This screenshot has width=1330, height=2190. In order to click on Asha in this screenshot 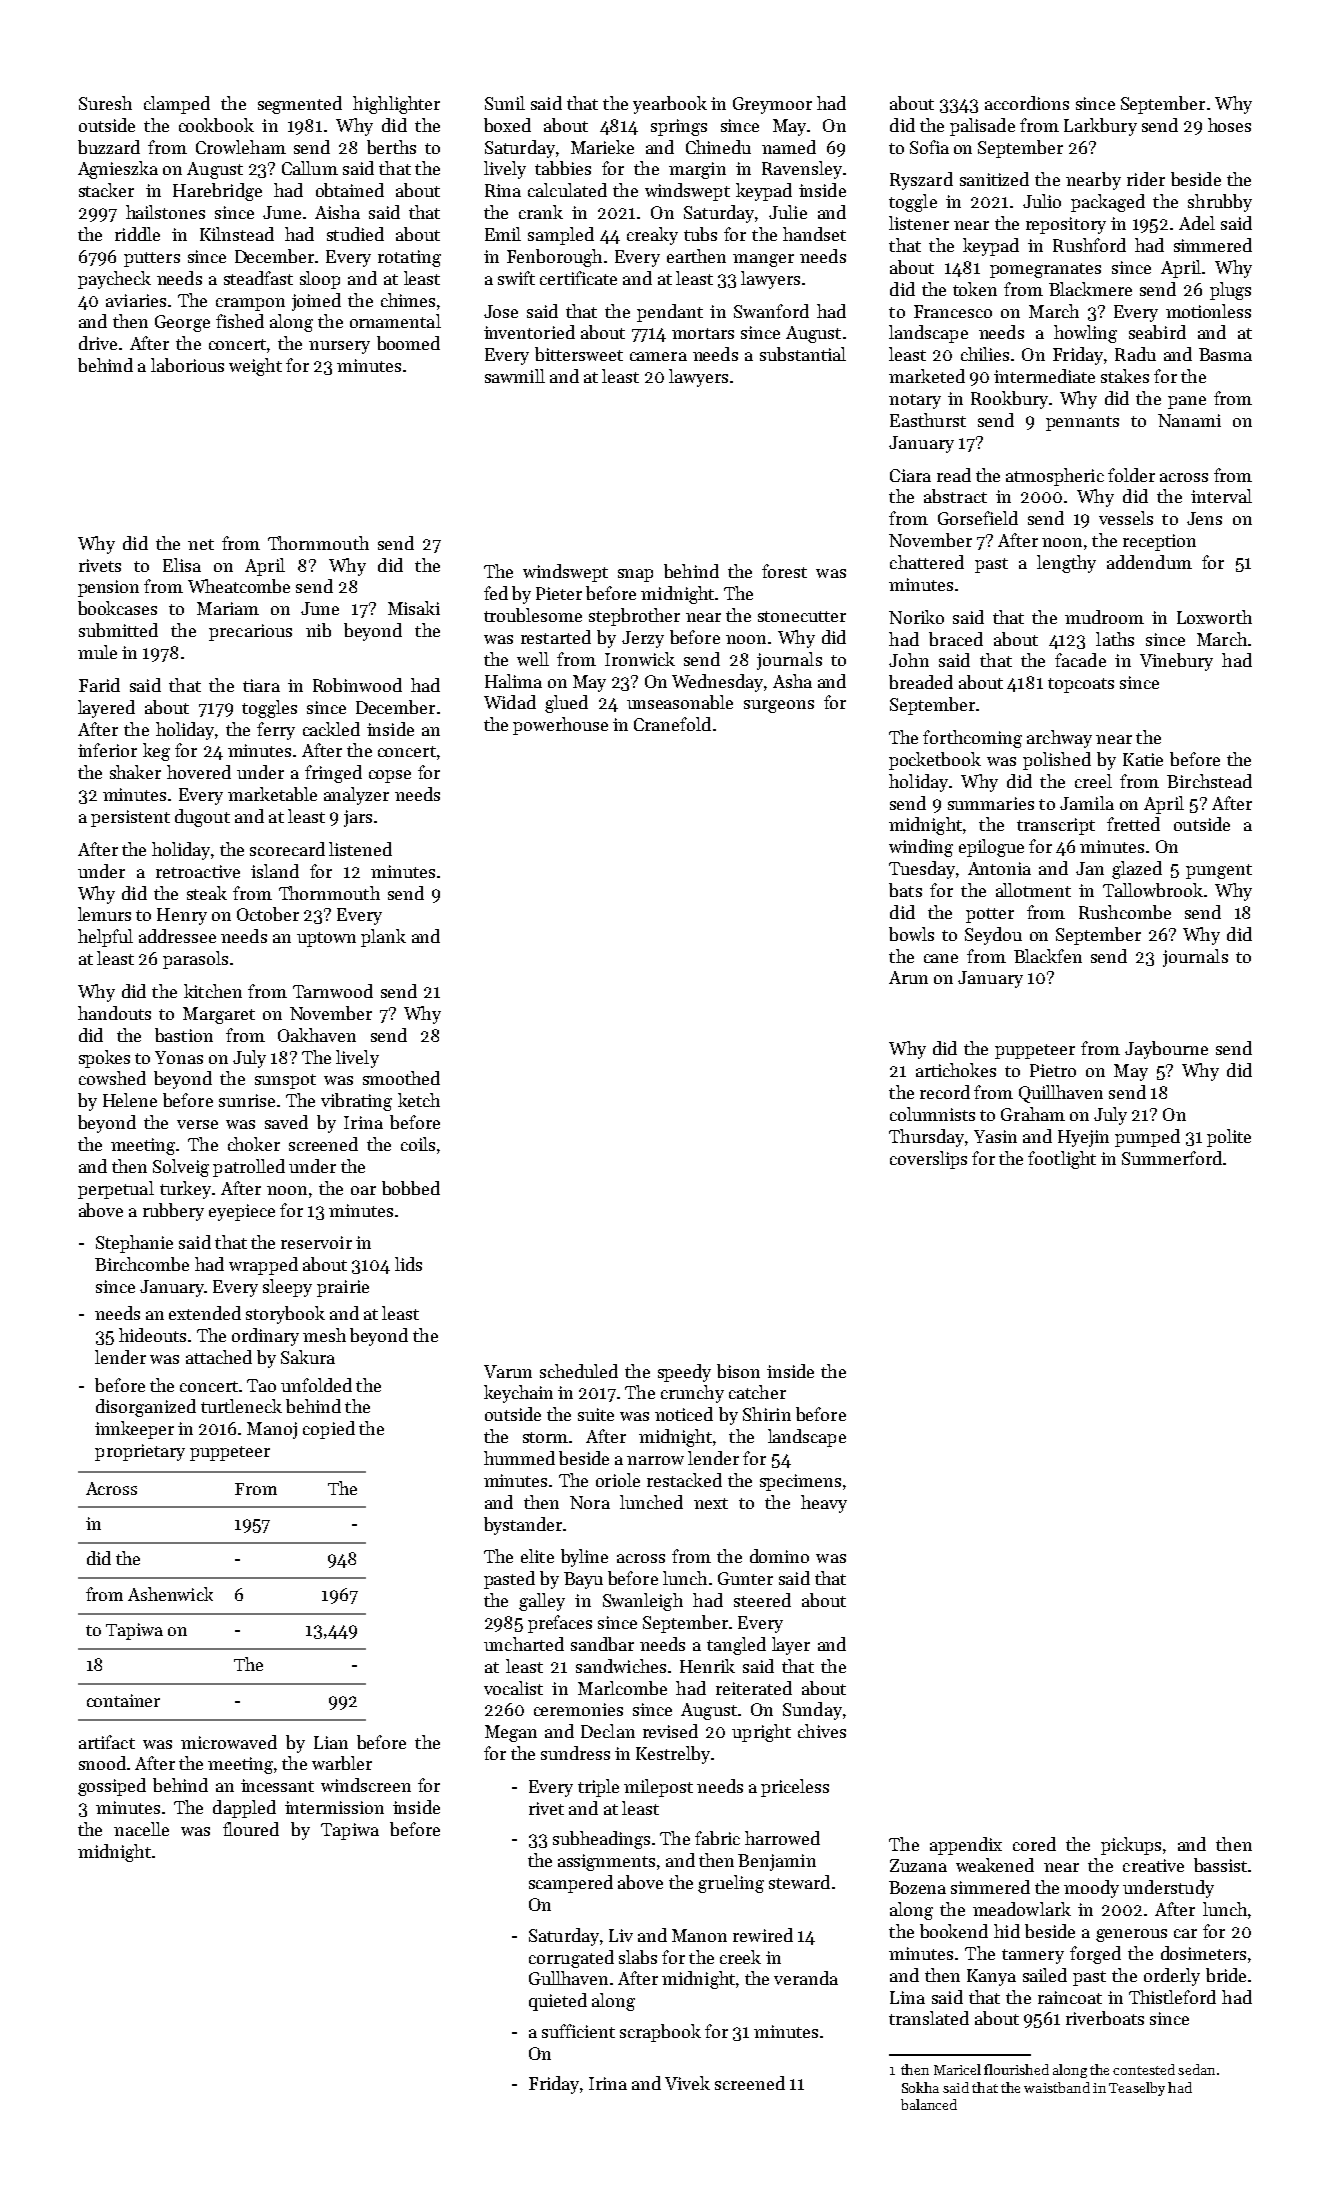, I will do `click(792, 681)`.
